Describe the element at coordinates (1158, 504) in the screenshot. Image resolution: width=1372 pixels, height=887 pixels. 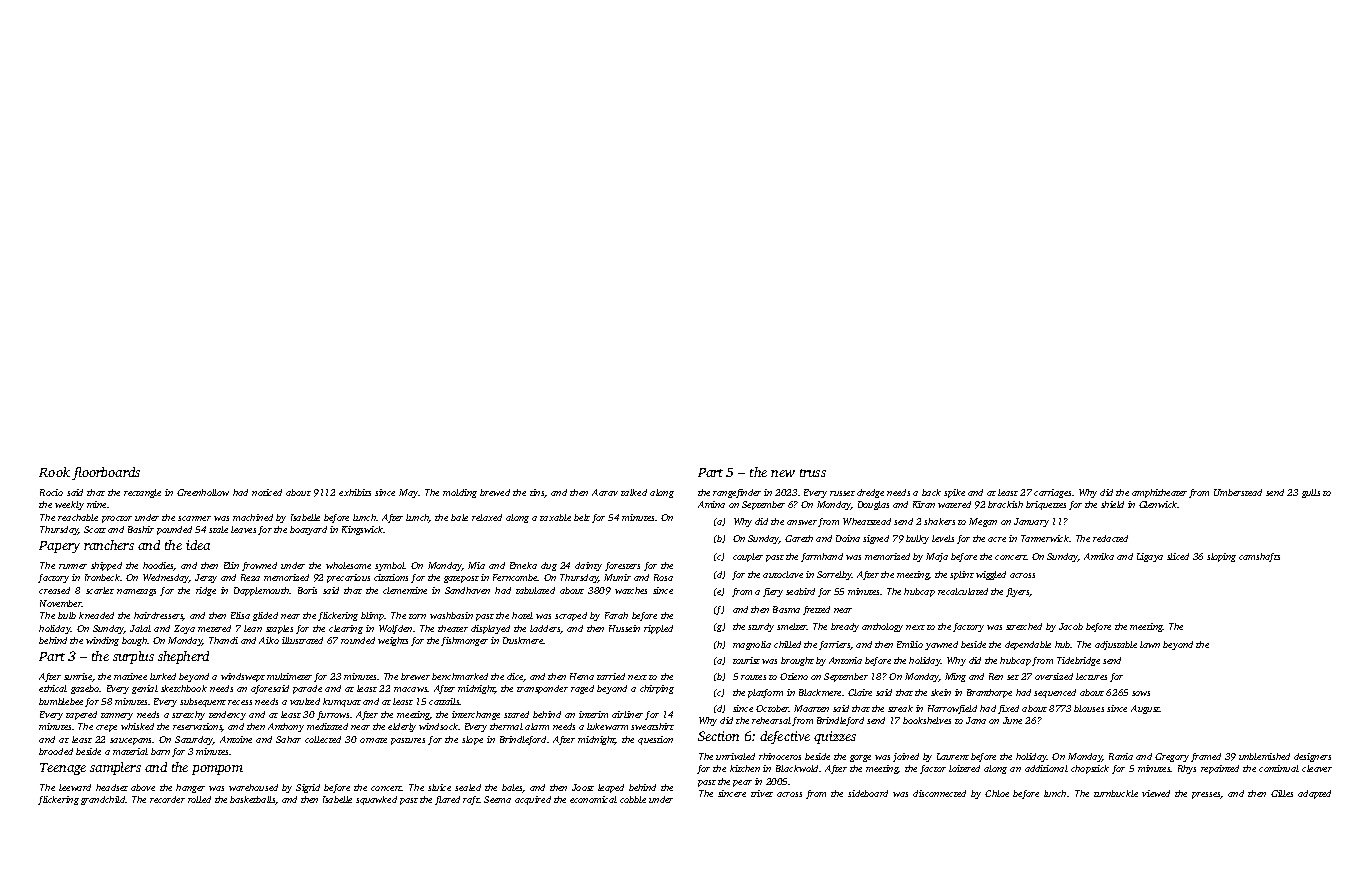
I see `Glenwick` at that location.
